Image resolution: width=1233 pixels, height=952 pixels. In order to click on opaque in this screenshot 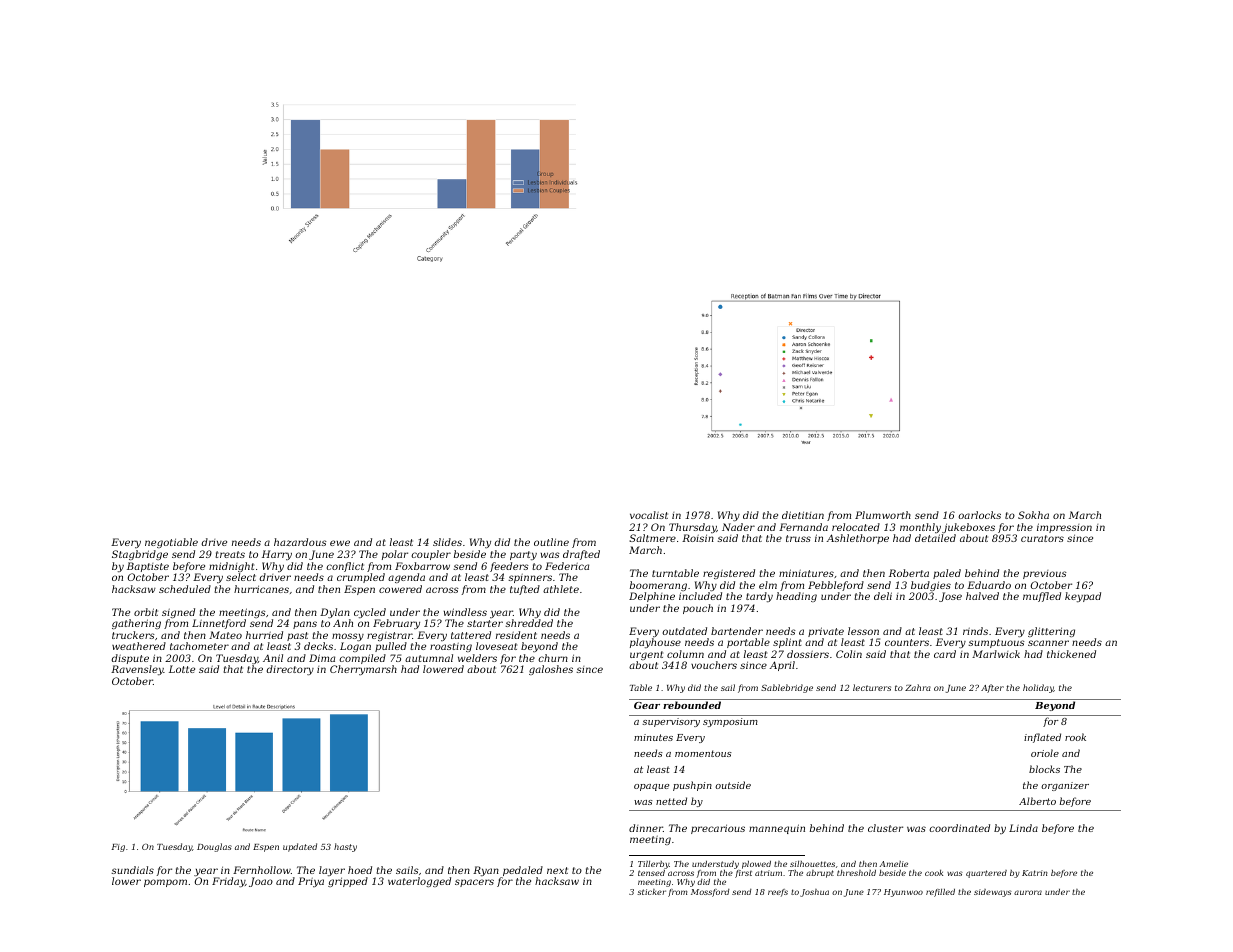, I will do `click(651, 787)`.
